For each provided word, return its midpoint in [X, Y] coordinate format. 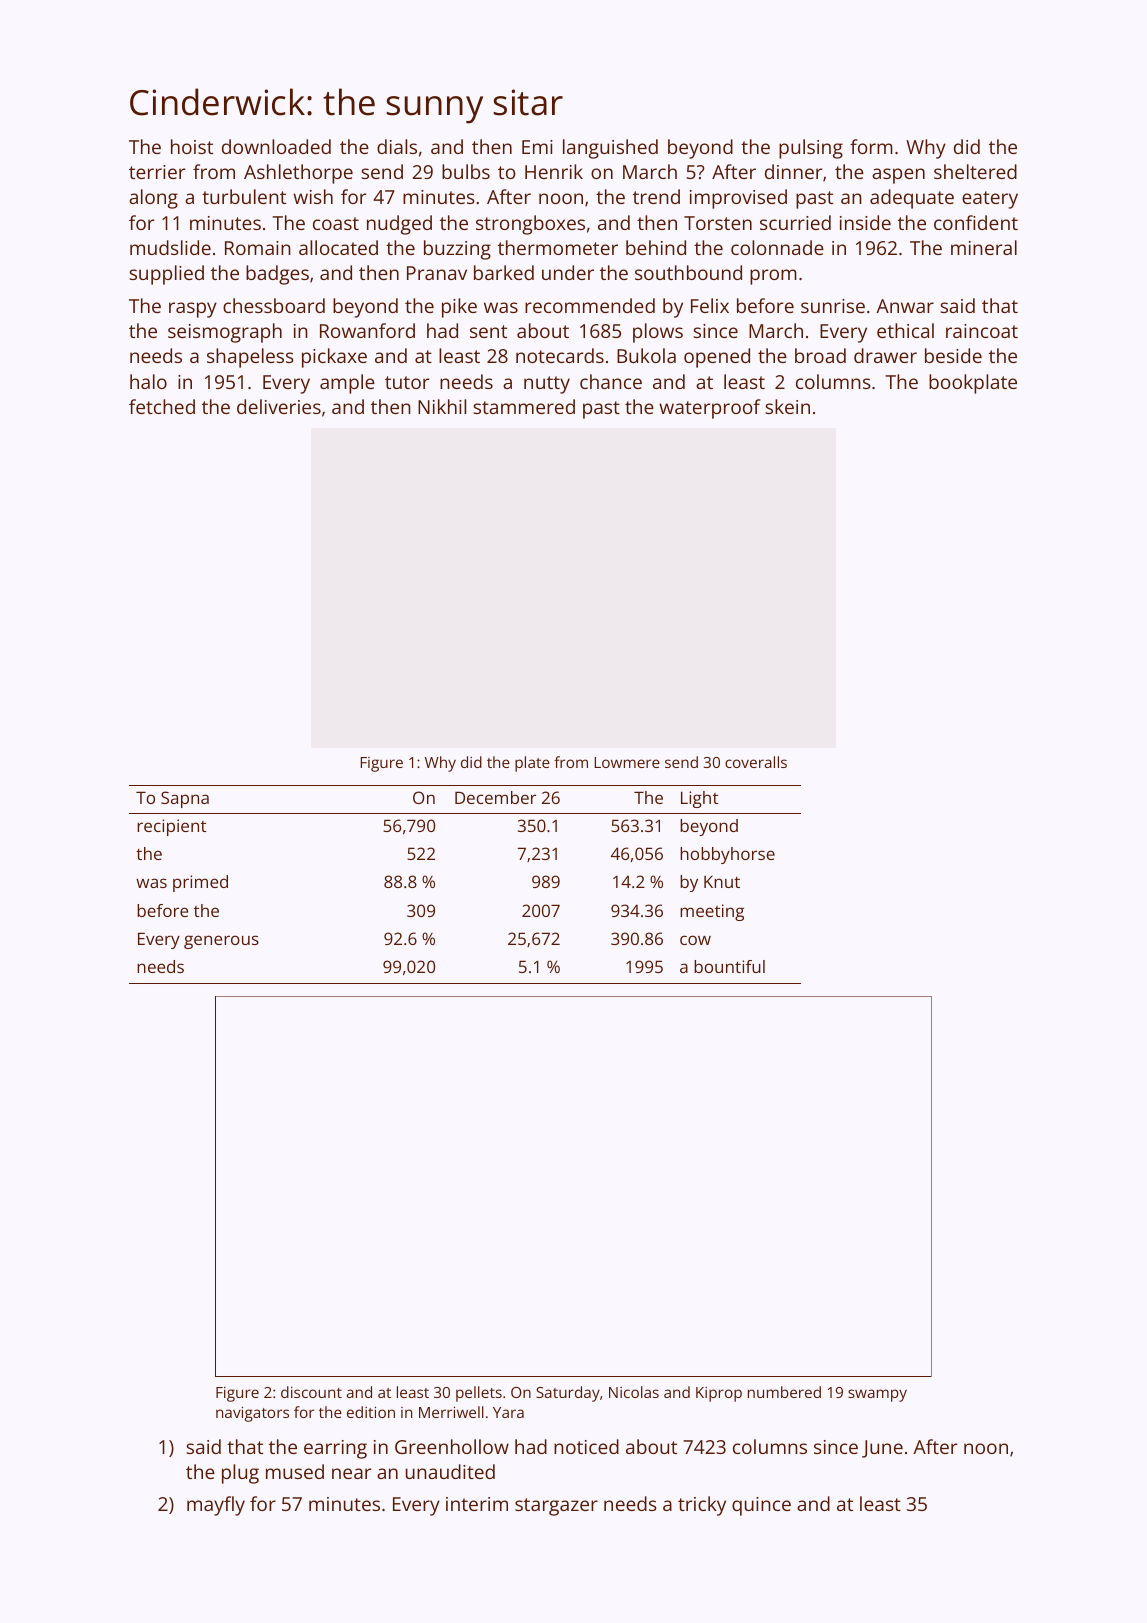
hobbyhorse [727, 855]
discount [311, 1392]
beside [953, 355]
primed [200, 883]
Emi [537, 147]
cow [695, 940]
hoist [192, 146]
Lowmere [627, 762]
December [495, 797]
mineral [984, 247]
